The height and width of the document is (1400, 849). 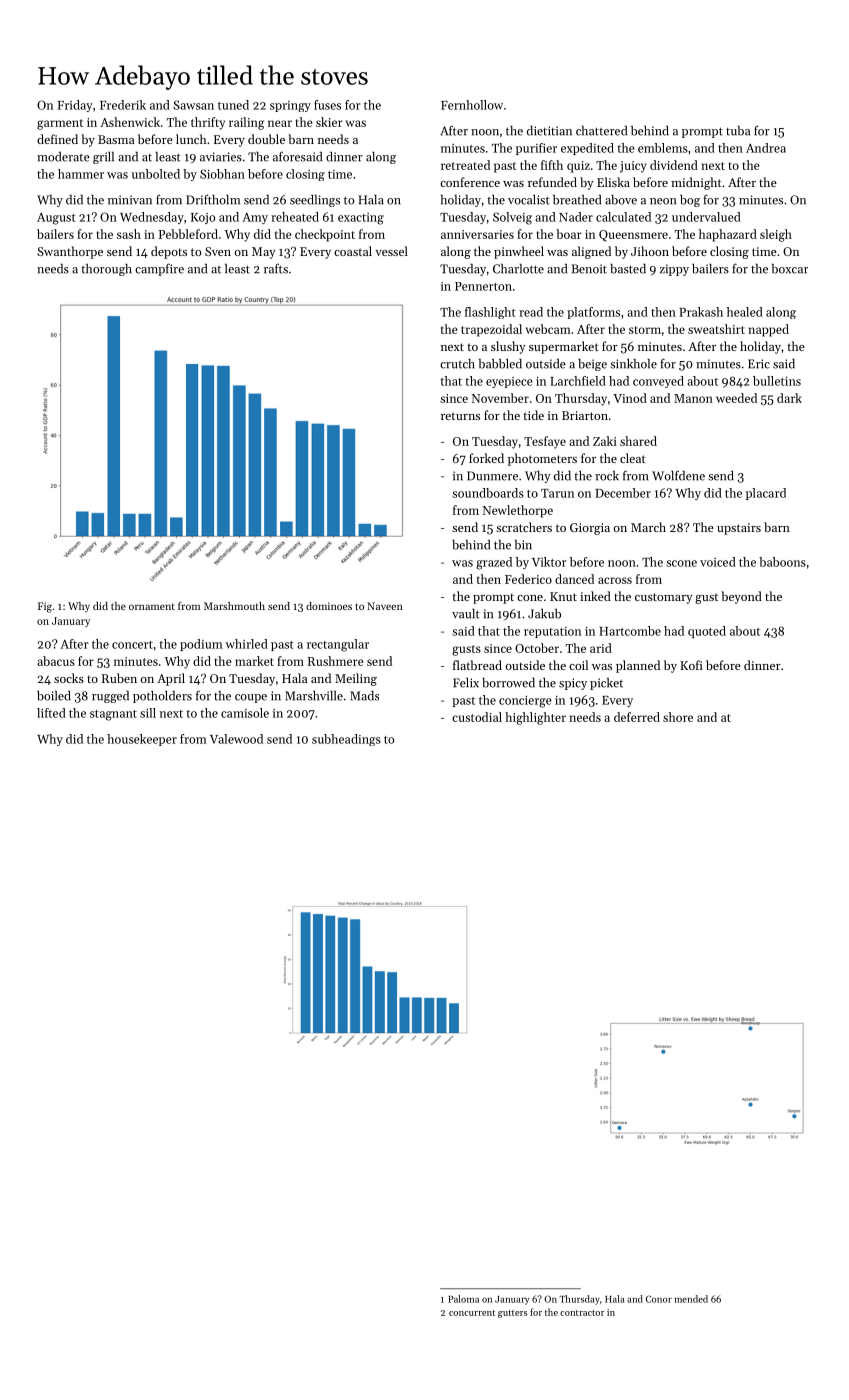 What do you see at coordinates (477, 717) in the document?
I see `custodial` at bounding box center [477, 717].
